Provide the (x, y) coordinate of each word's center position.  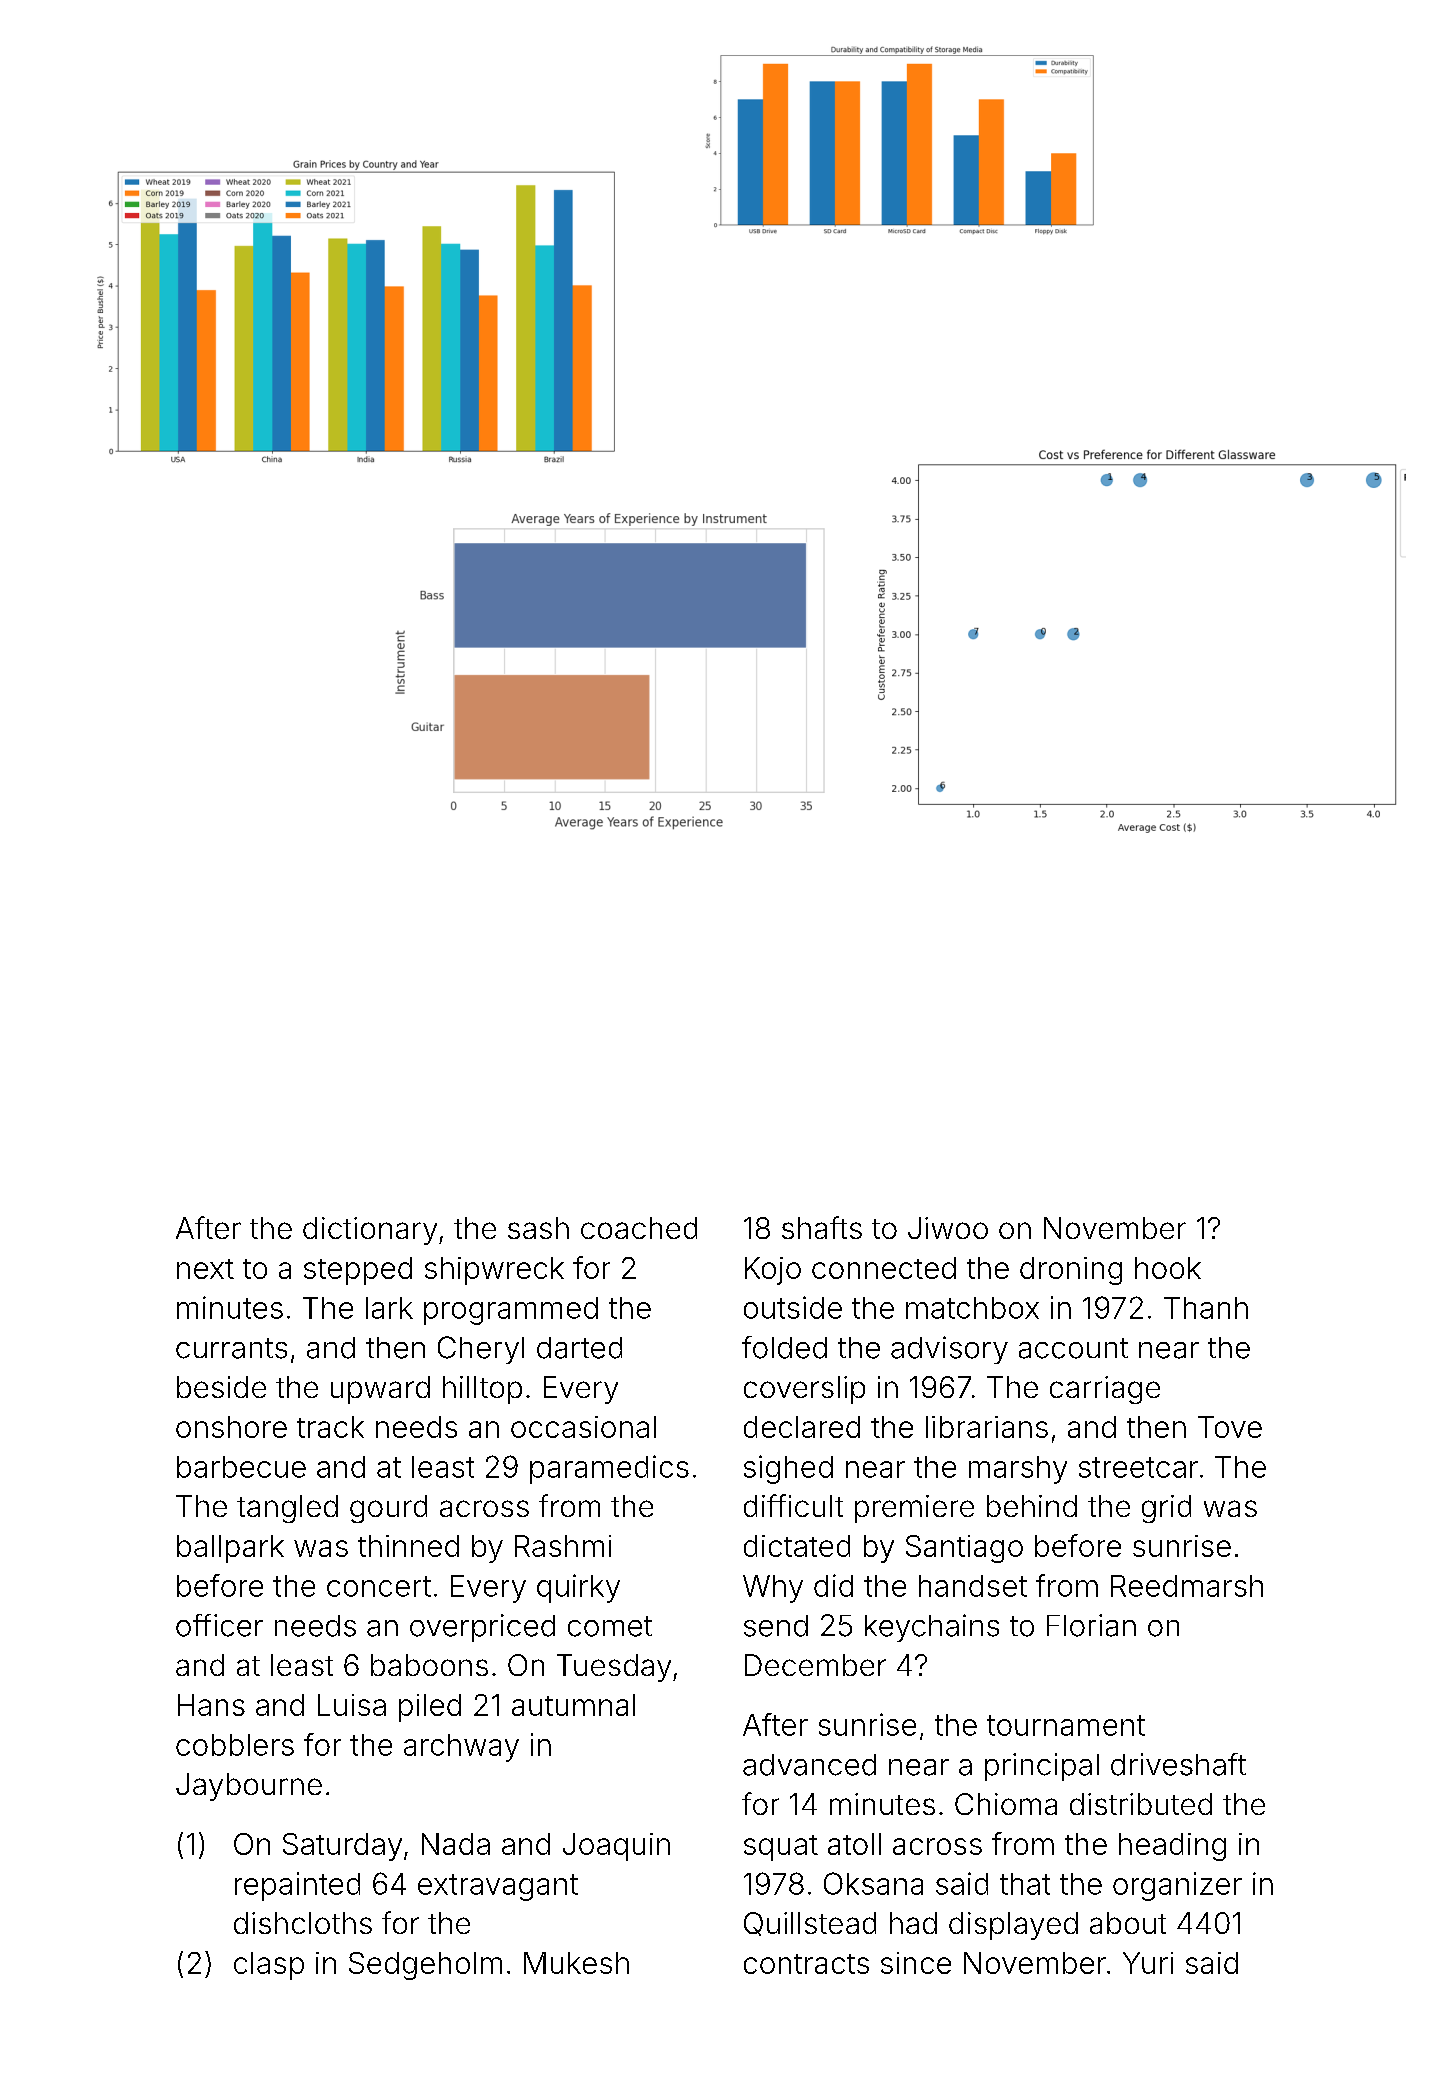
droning (1071, 1271)
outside (793, 1307)
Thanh (1206, 1308)
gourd (388, 1509)
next (205, 1269)
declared (802, 1427)
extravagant (498, 1887)
